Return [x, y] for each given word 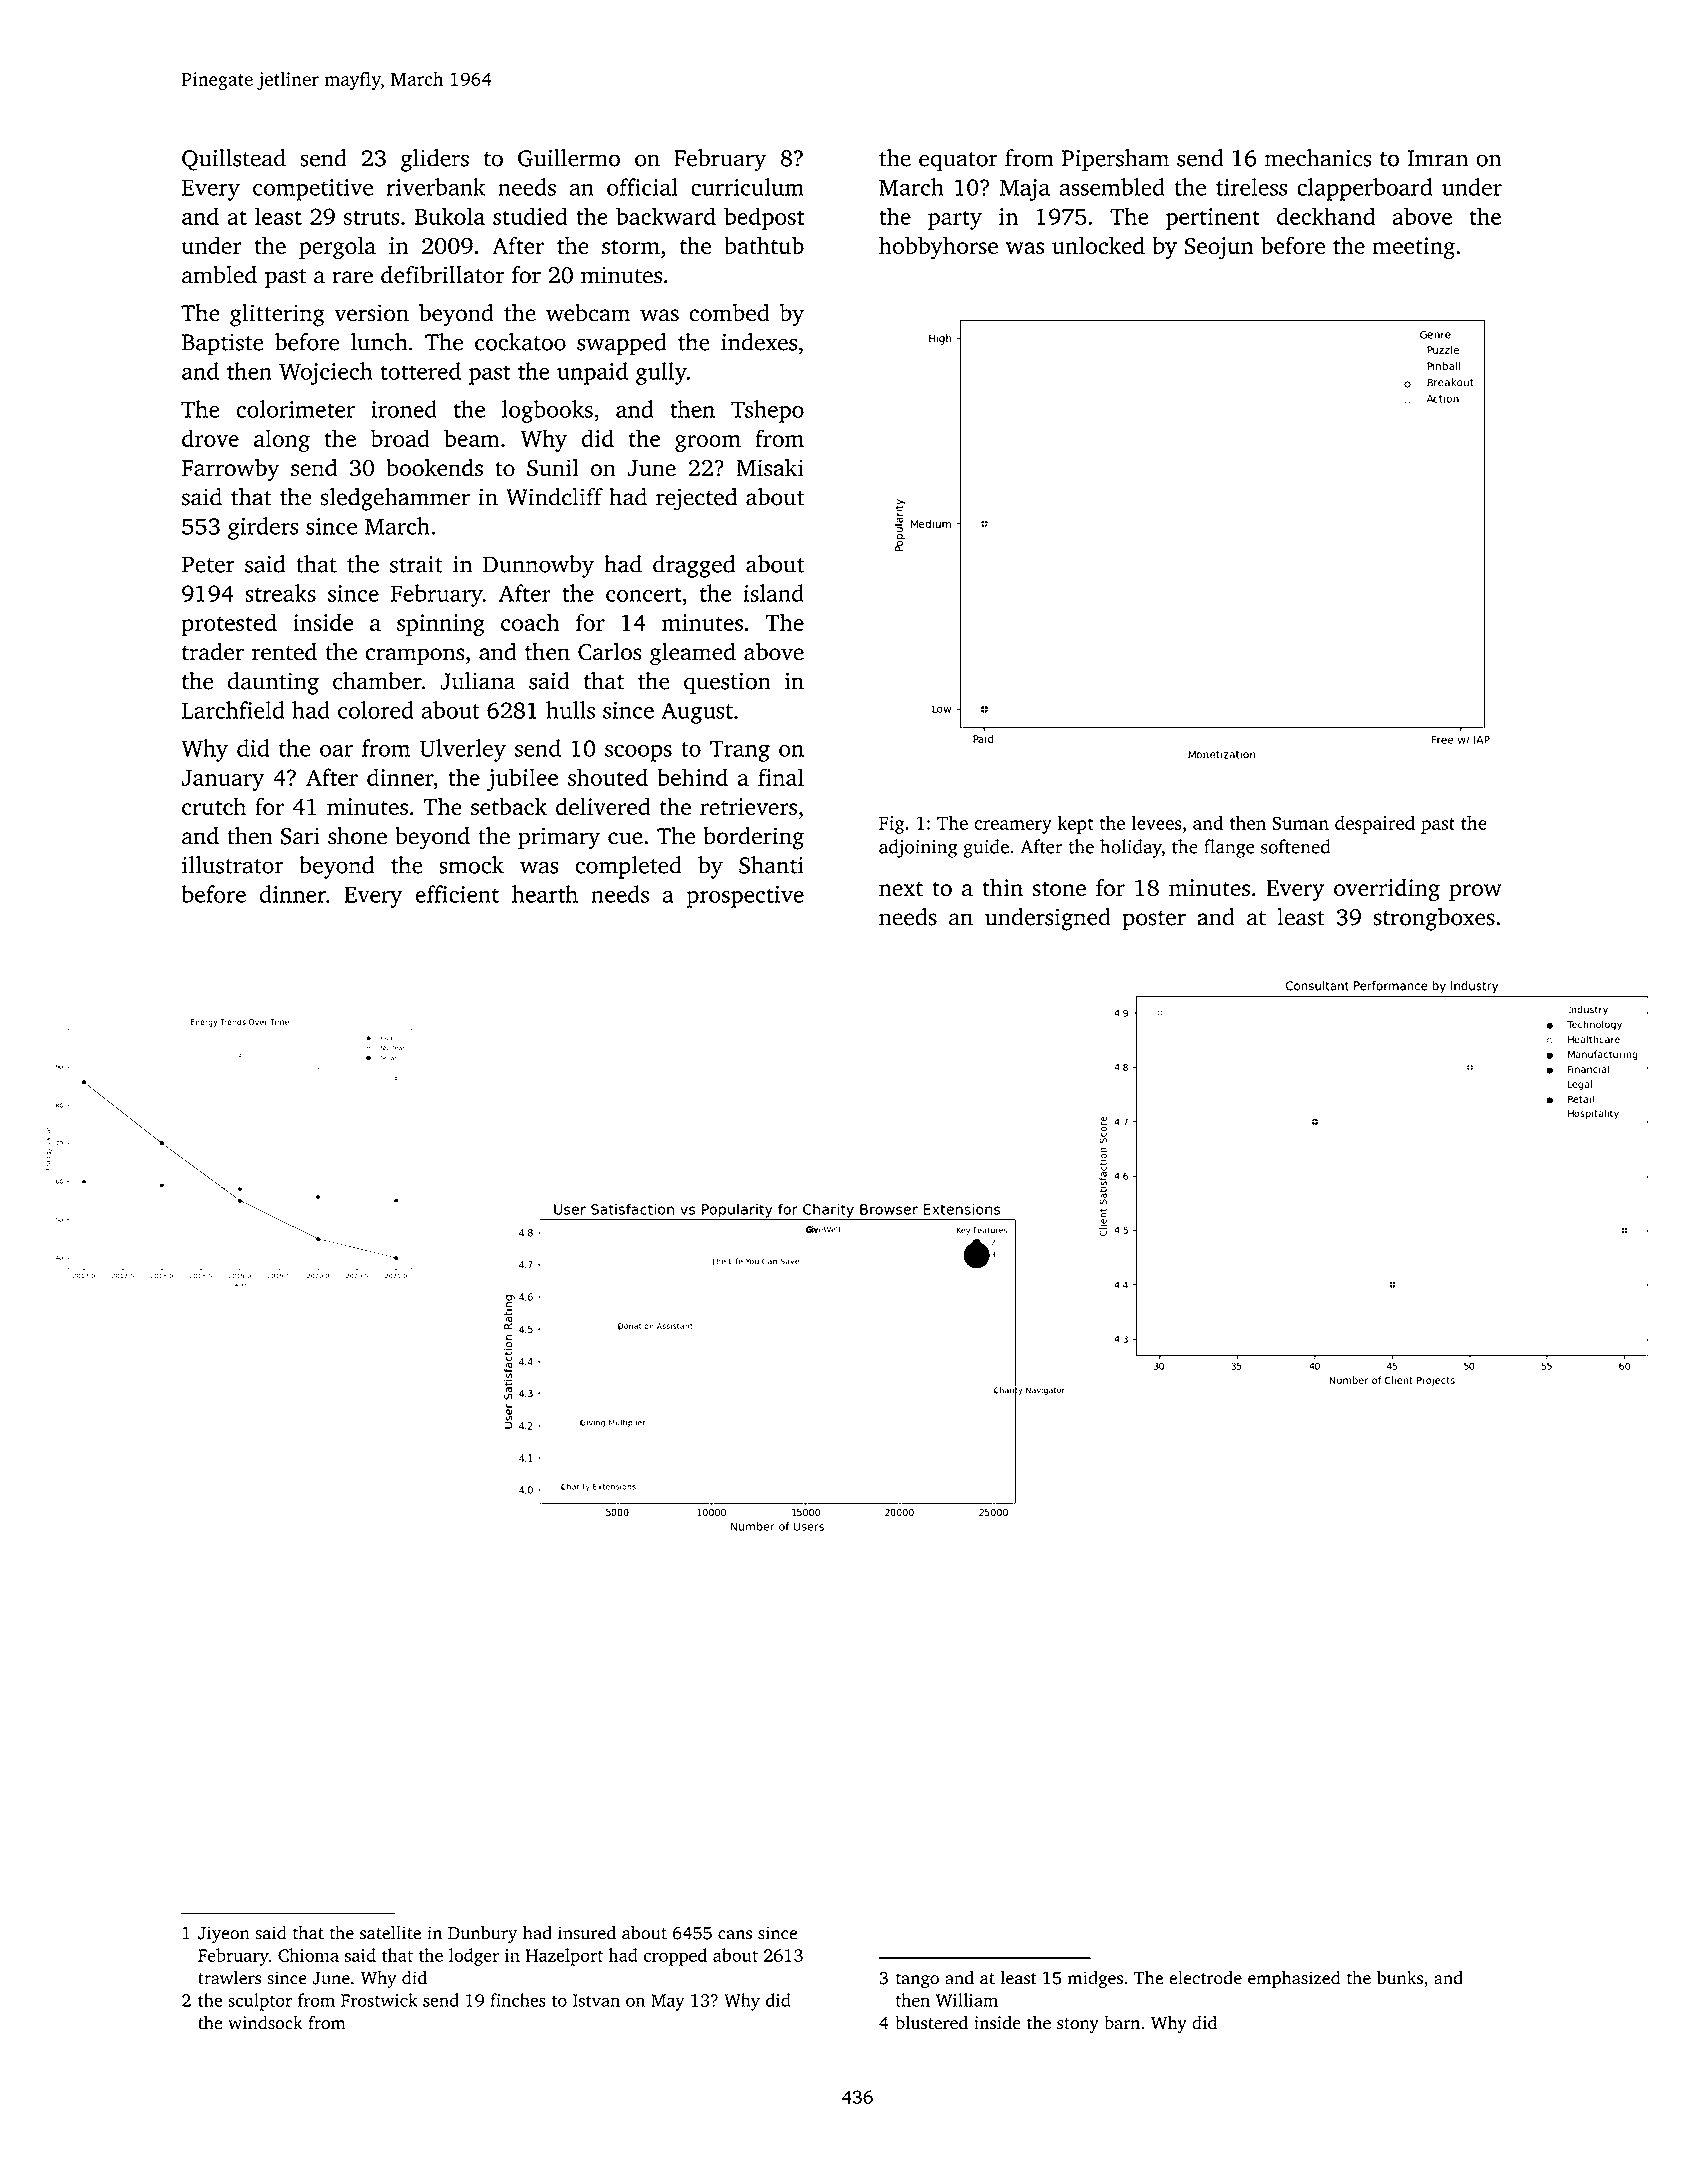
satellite [390, 1933]
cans [735, 1935]
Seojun [1219, 248]
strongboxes [1434, 919]
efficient [457, 894]
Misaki [770, 467]
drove [210, 438]
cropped [675, 1957]
